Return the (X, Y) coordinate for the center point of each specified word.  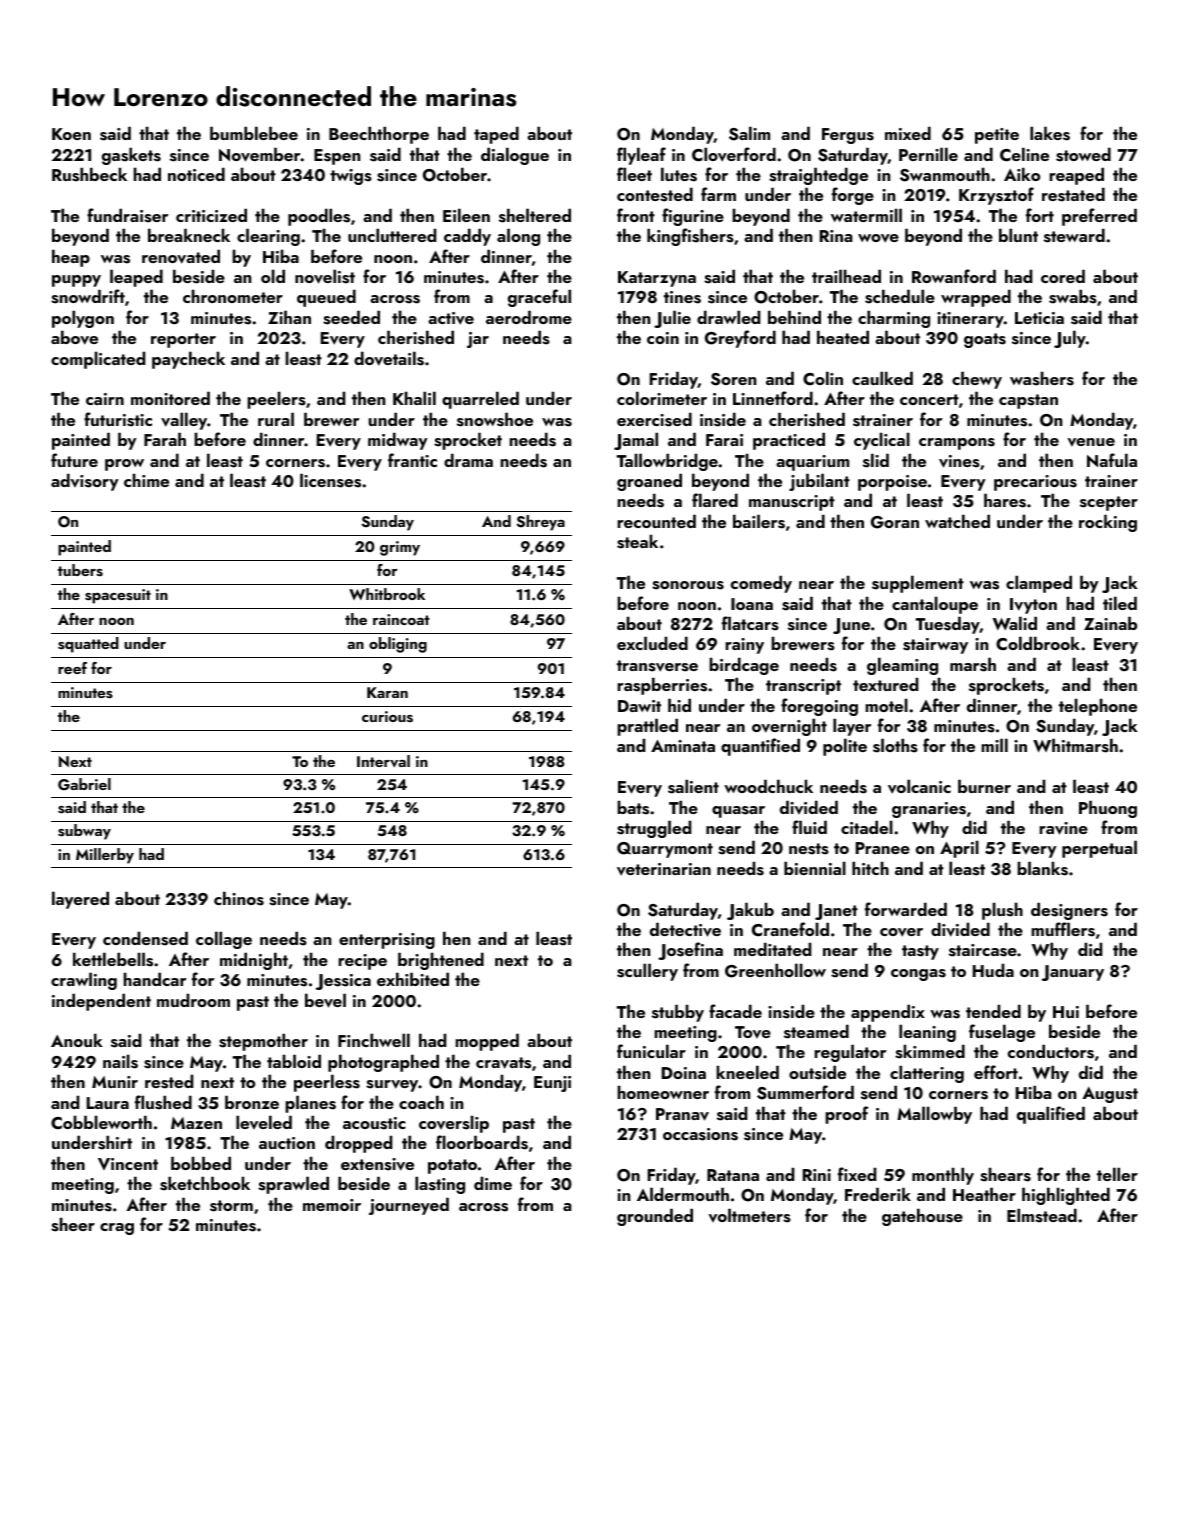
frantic (412, 460)
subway (84, 832)
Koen (71, 134)
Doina (684, 1073)
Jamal (636, 441)
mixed (908, 133)
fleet (634, 174)
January (1073, 973)
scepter (1109, 503)
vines (959, 461)
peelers (276, 400)
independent (101, 1002)
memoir (332, 1205)
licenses (330, 480)
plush (1002, 911)
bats (633, 807)
